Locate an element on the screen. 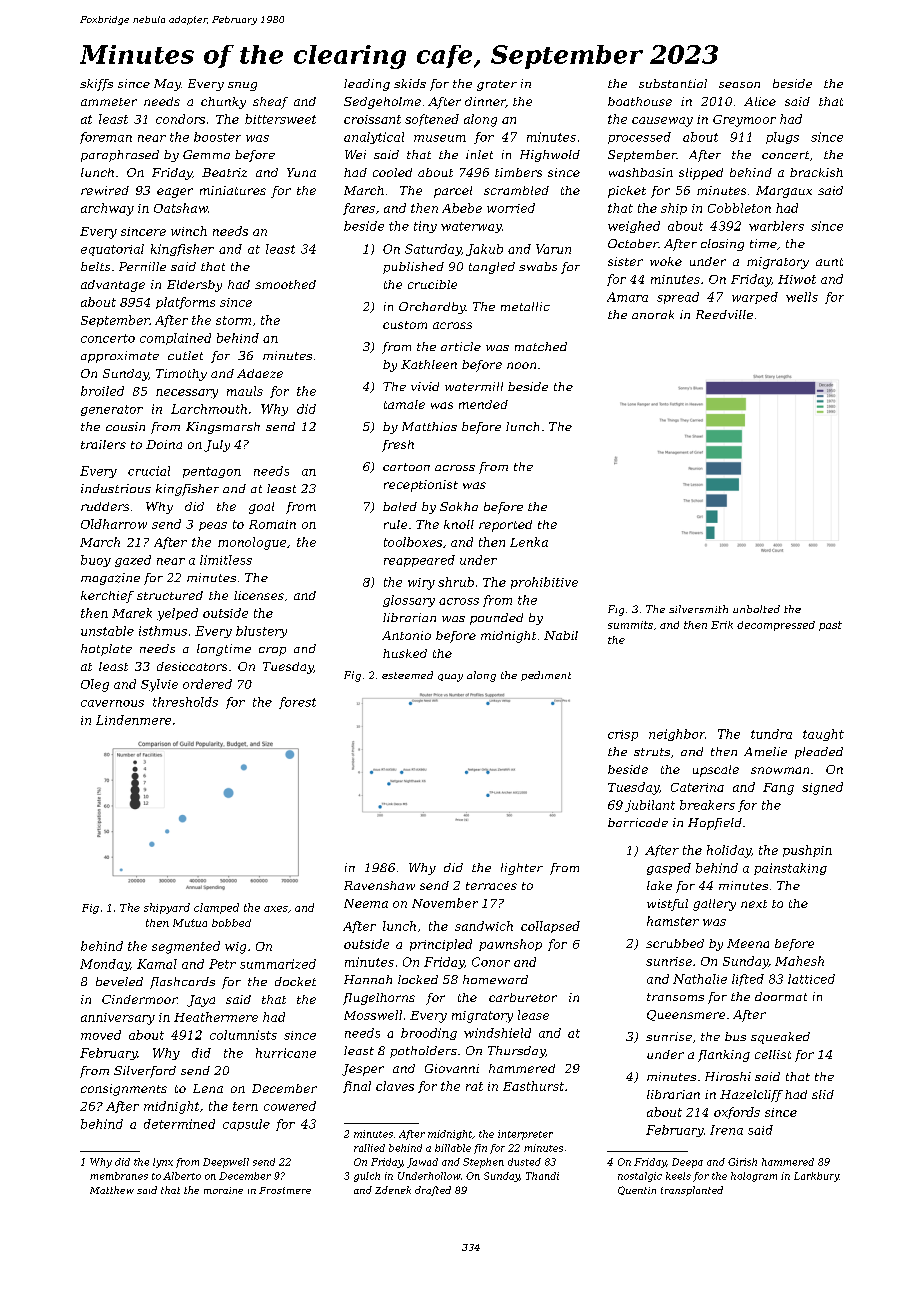 Image resolution: width=924 pixels, height=1308 pixels. Oldharrow is located at coordinates (114, 524).
